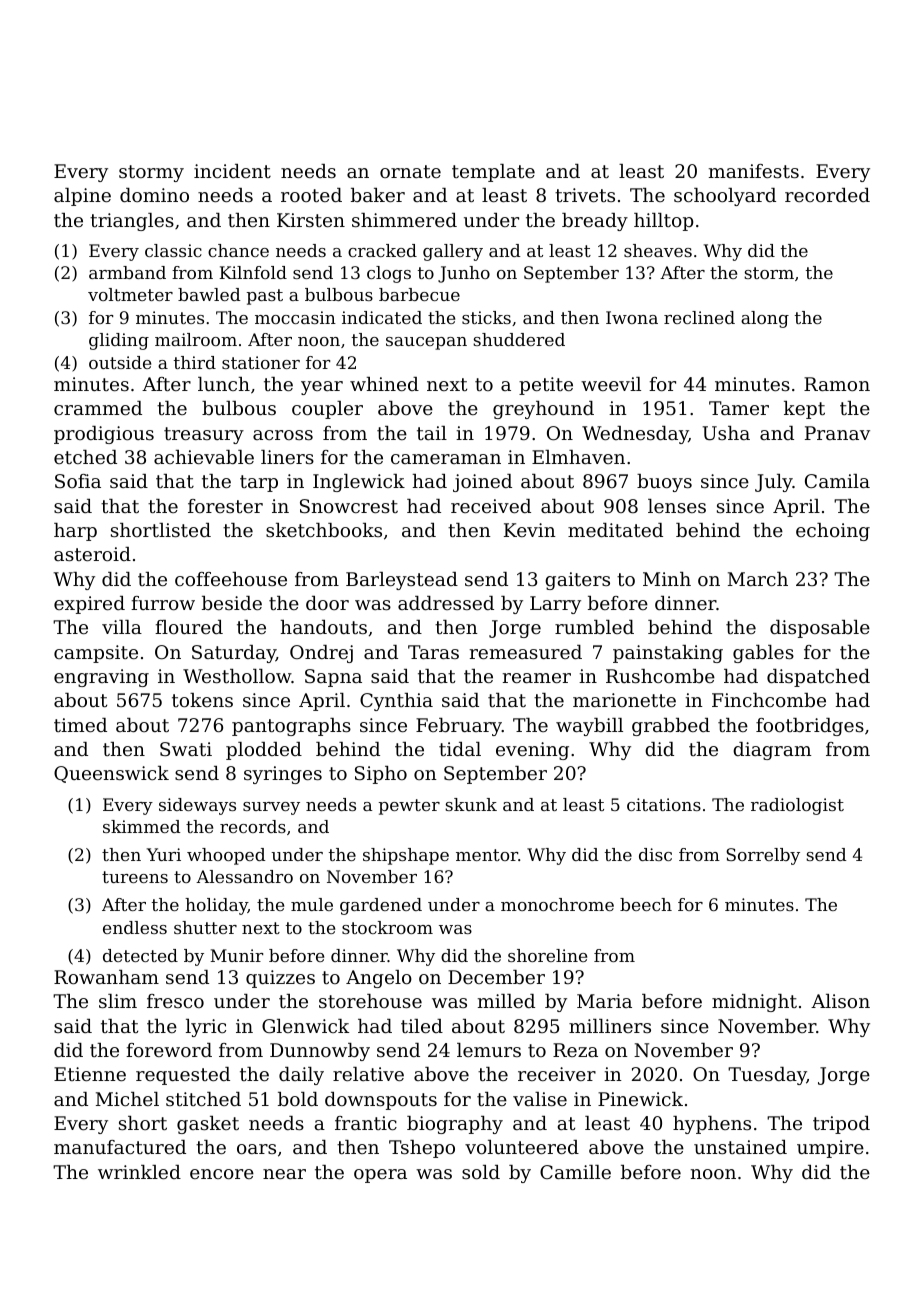 This page has height=1311, width=924. What do you see at coordinates (769, 700) in the page?
I see `Finchcombe` at bounding box center [769, 700].
